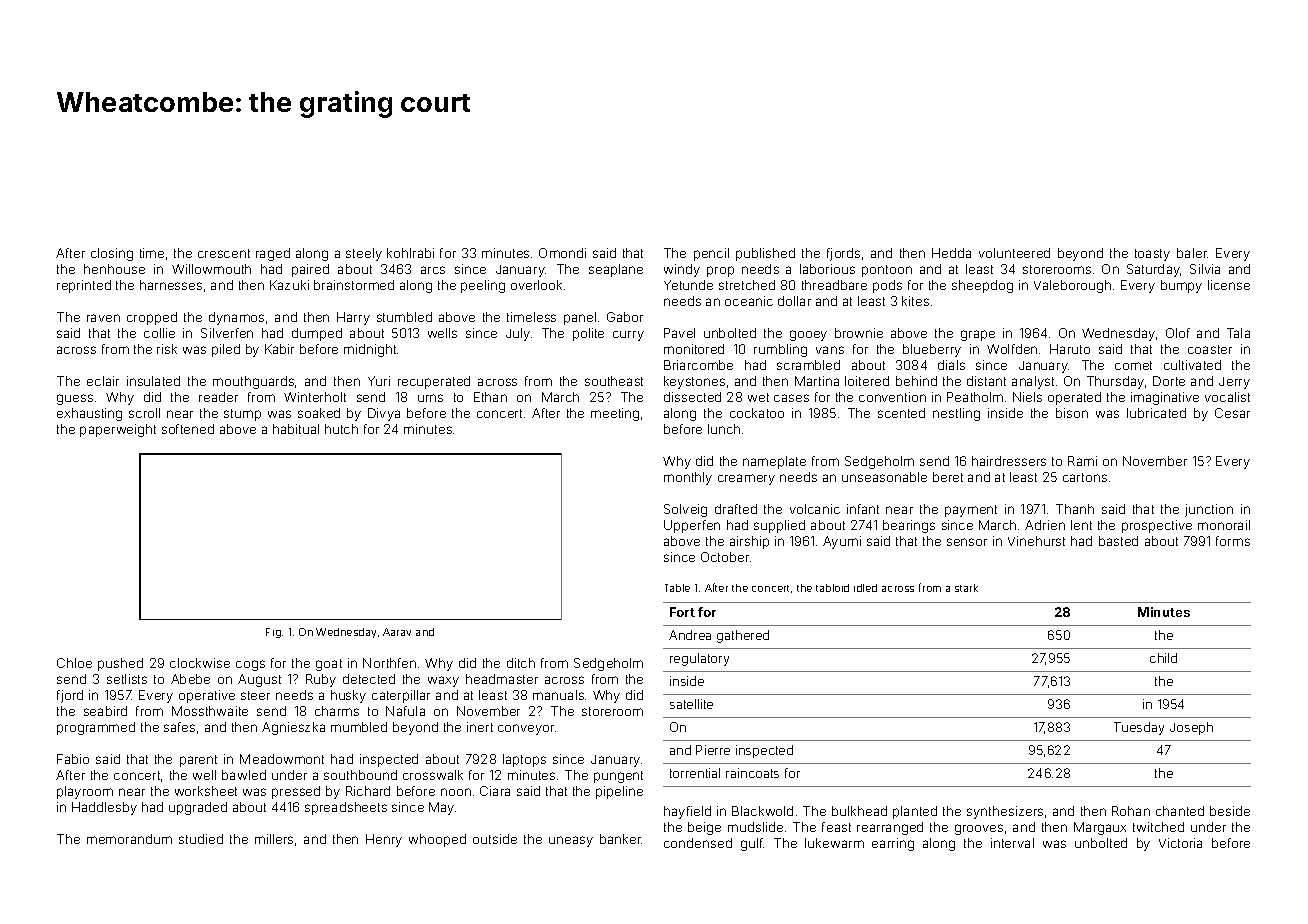  Describe the element at coordinates (171, 285) in the screenshot. I see `harnesses` at that location.
